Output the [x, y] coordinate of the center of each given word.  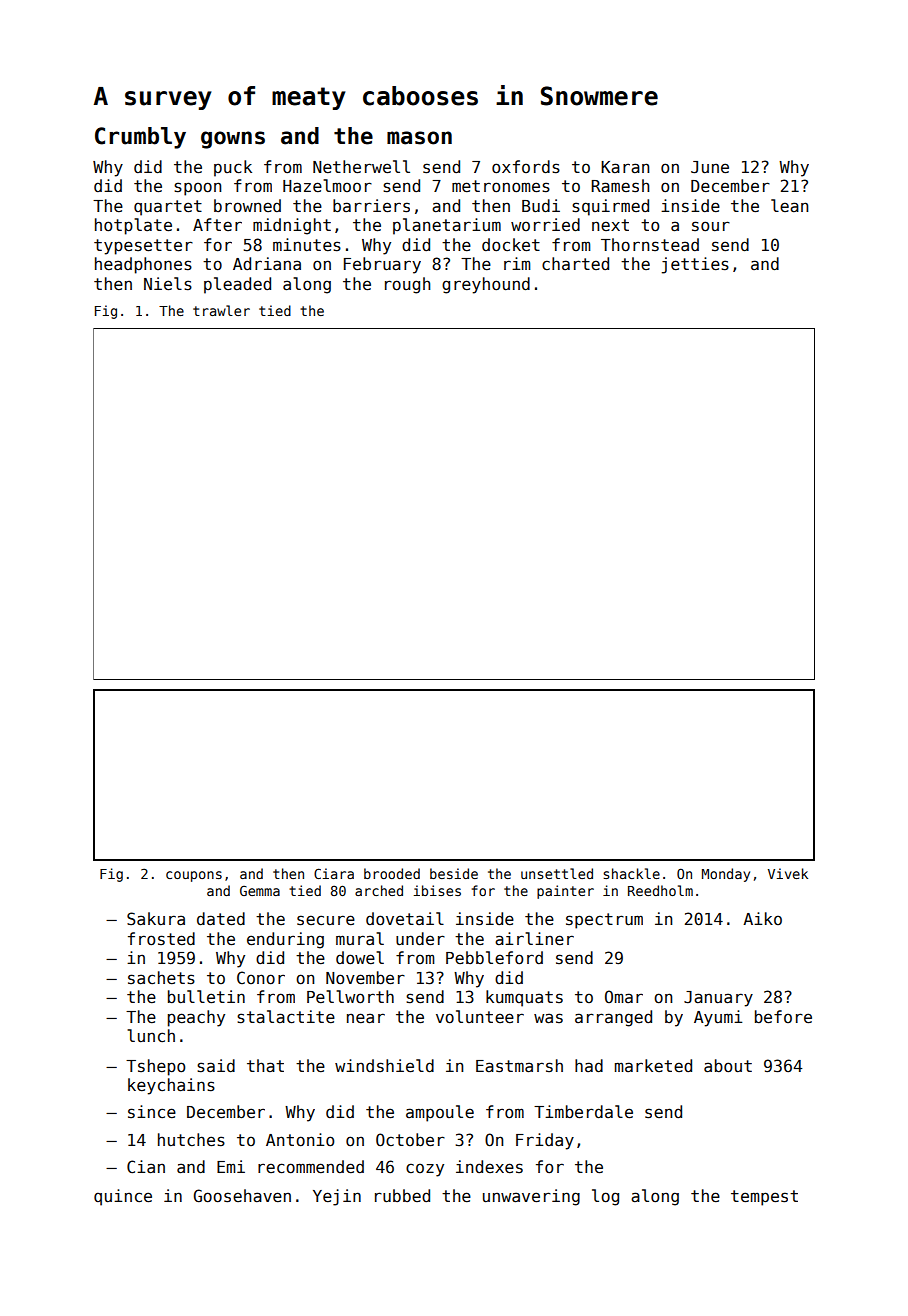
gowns [233, 140]
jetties [695, 265]
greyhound [486, 285]
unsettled [557, 873]
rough [407, 285]
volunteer [480, 1017]
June [710, 167]
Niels [168, 284]
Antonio [300, 1140]
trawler [221, 310]
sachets [161, 978]
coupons [194, 876]
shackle [631, 873]
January [718, 999]
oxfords [526, 167]
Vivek [788, 873]
